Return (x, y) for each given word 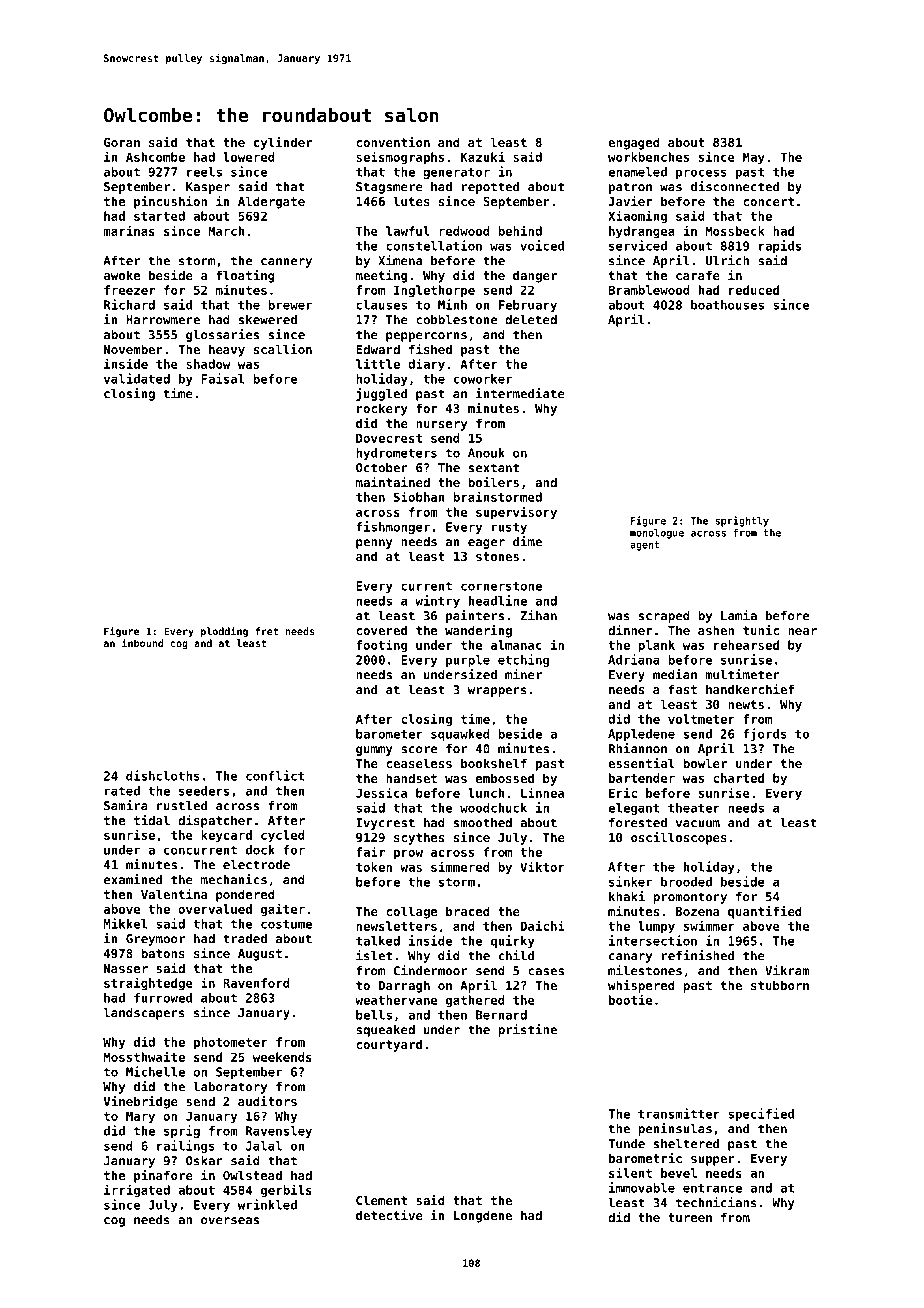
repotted (490, 188)
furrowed (163, 998)
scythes (419, 838)
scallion (283, 349)
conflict (275, 775)
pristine (527, 1030)
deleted (531, 320)
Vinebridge (140, 1102)
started (159, 216)
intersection (653, 940)
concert (768, 201)
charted (738, 778)
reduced (754, 290)
